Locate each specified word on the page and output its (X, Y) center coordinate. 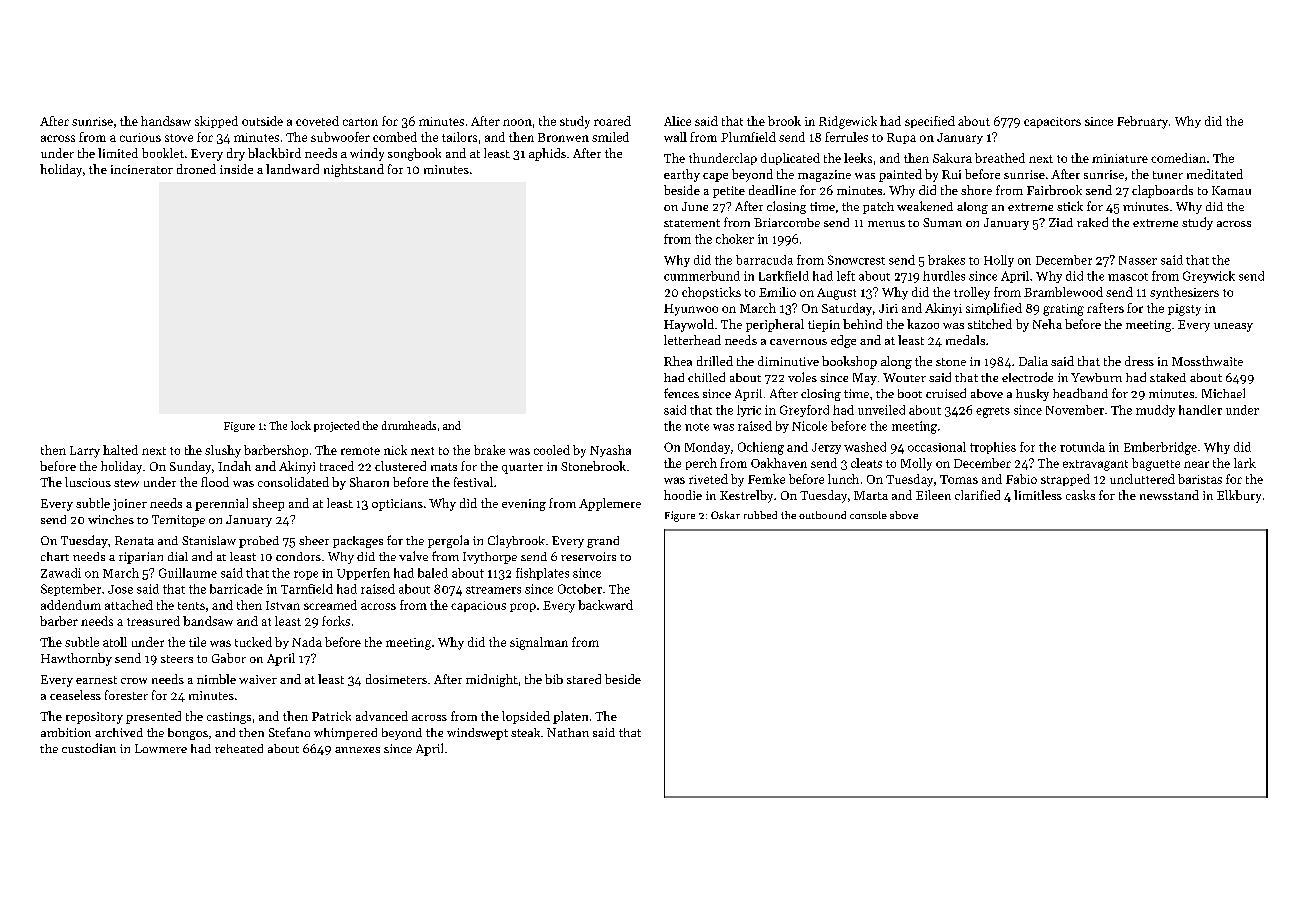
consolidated (293, 482)
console (868, 515)
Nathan (568, 732)
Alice (677, 121)
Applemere (610, 504)
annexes (357, 750)
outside (262, 121)
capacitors (1052, 122)
